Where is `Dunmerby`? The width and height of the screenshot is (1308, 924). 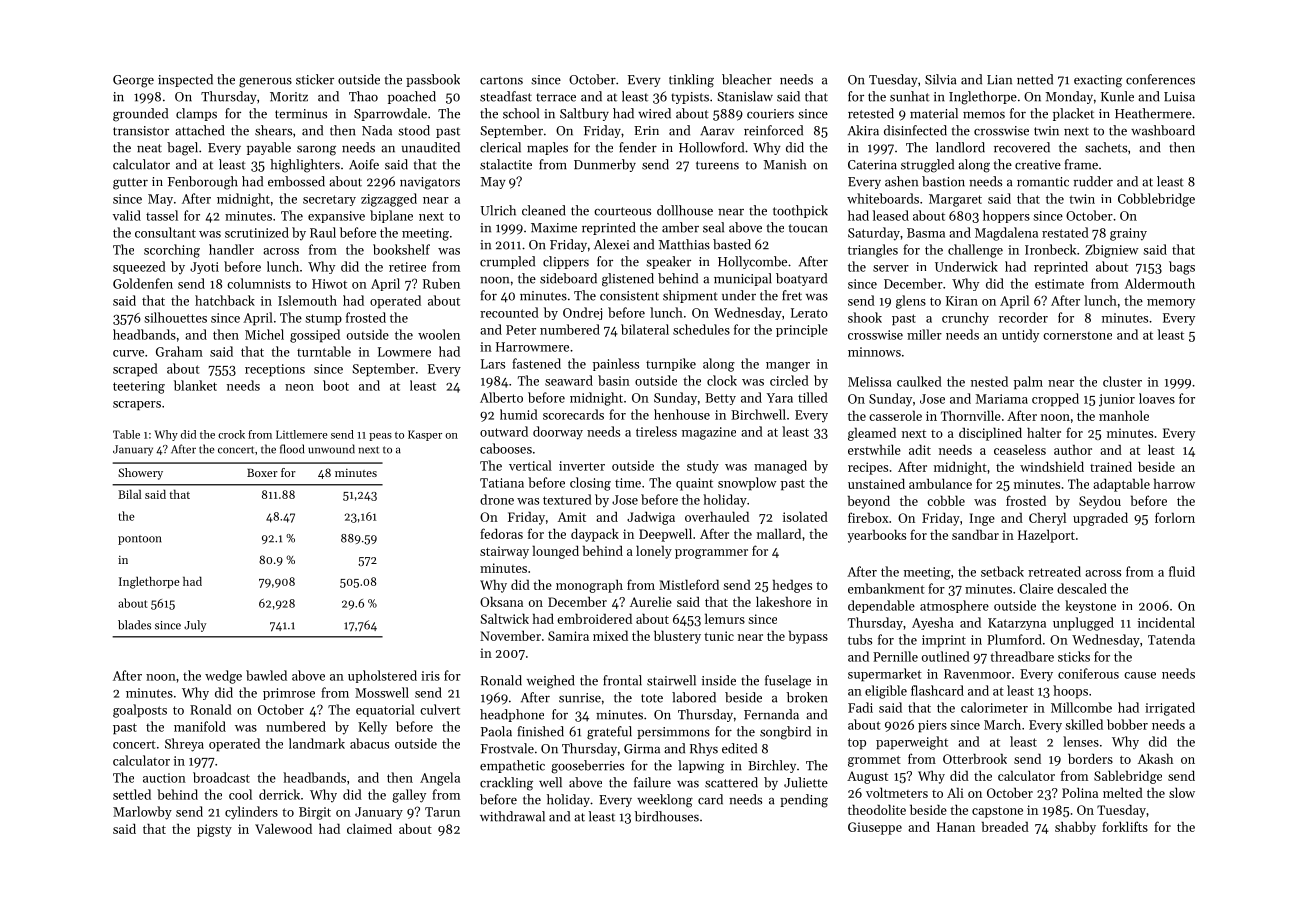 Dunmerby is located at coordinates (605, 165).
